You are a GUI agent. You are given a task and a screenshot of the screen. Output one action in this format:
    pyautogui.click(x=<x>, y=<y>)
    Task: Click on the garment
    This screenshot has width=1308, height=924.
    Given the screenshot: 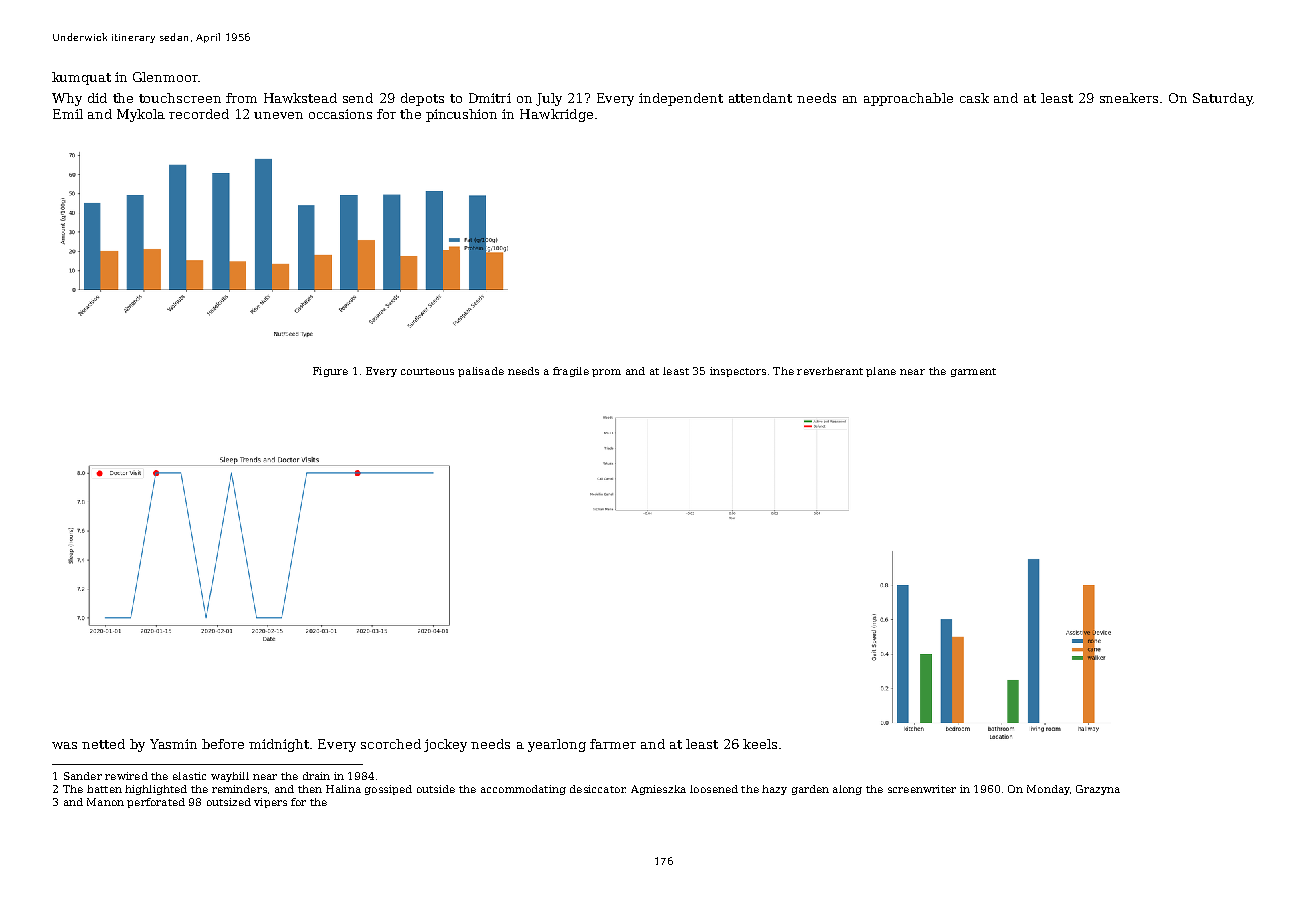 What is the action you would take?
    pyautogui.click(x=973, y=372)
